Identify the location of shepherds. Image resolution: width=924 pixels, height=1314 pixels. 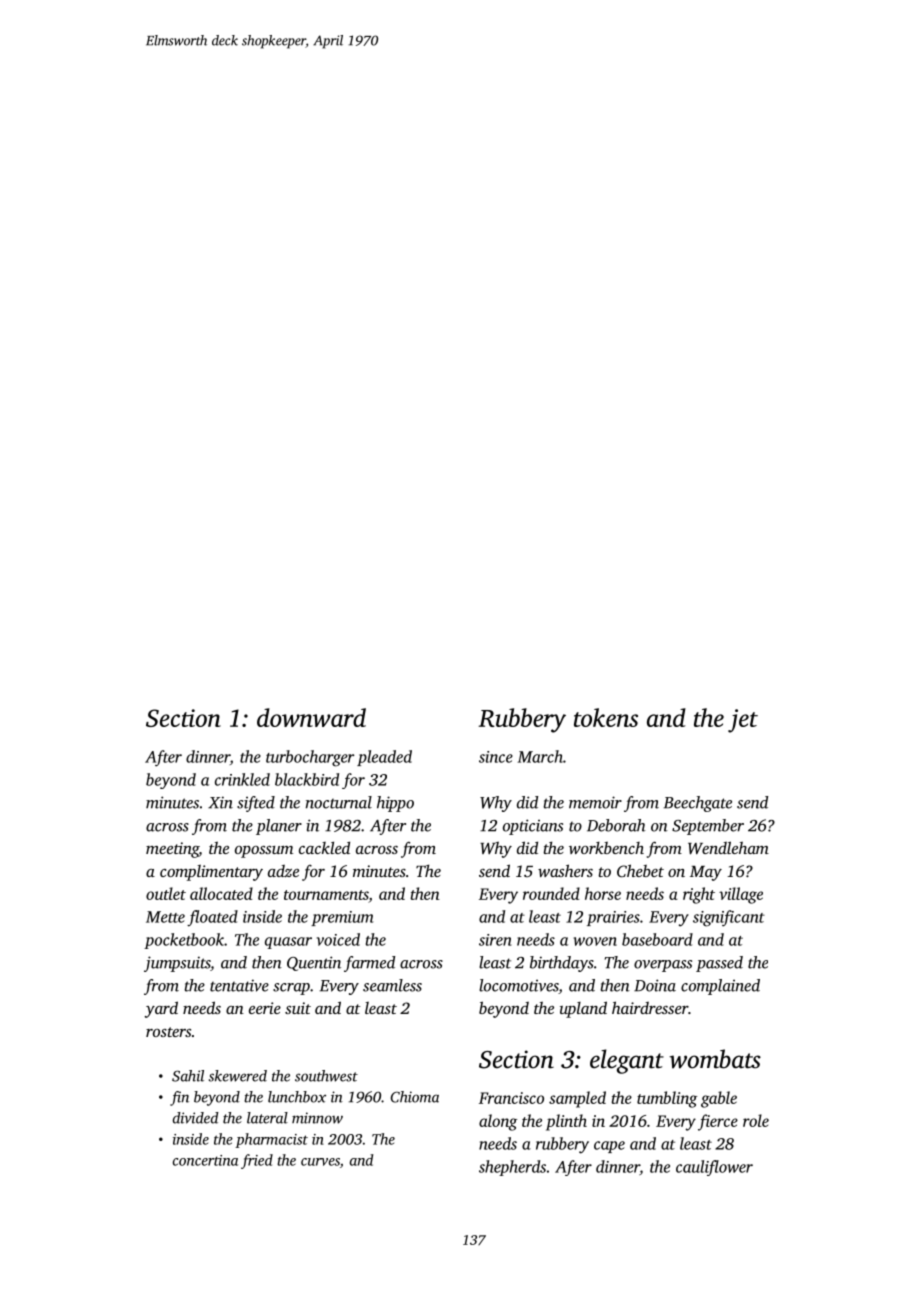
(512, 1168).
